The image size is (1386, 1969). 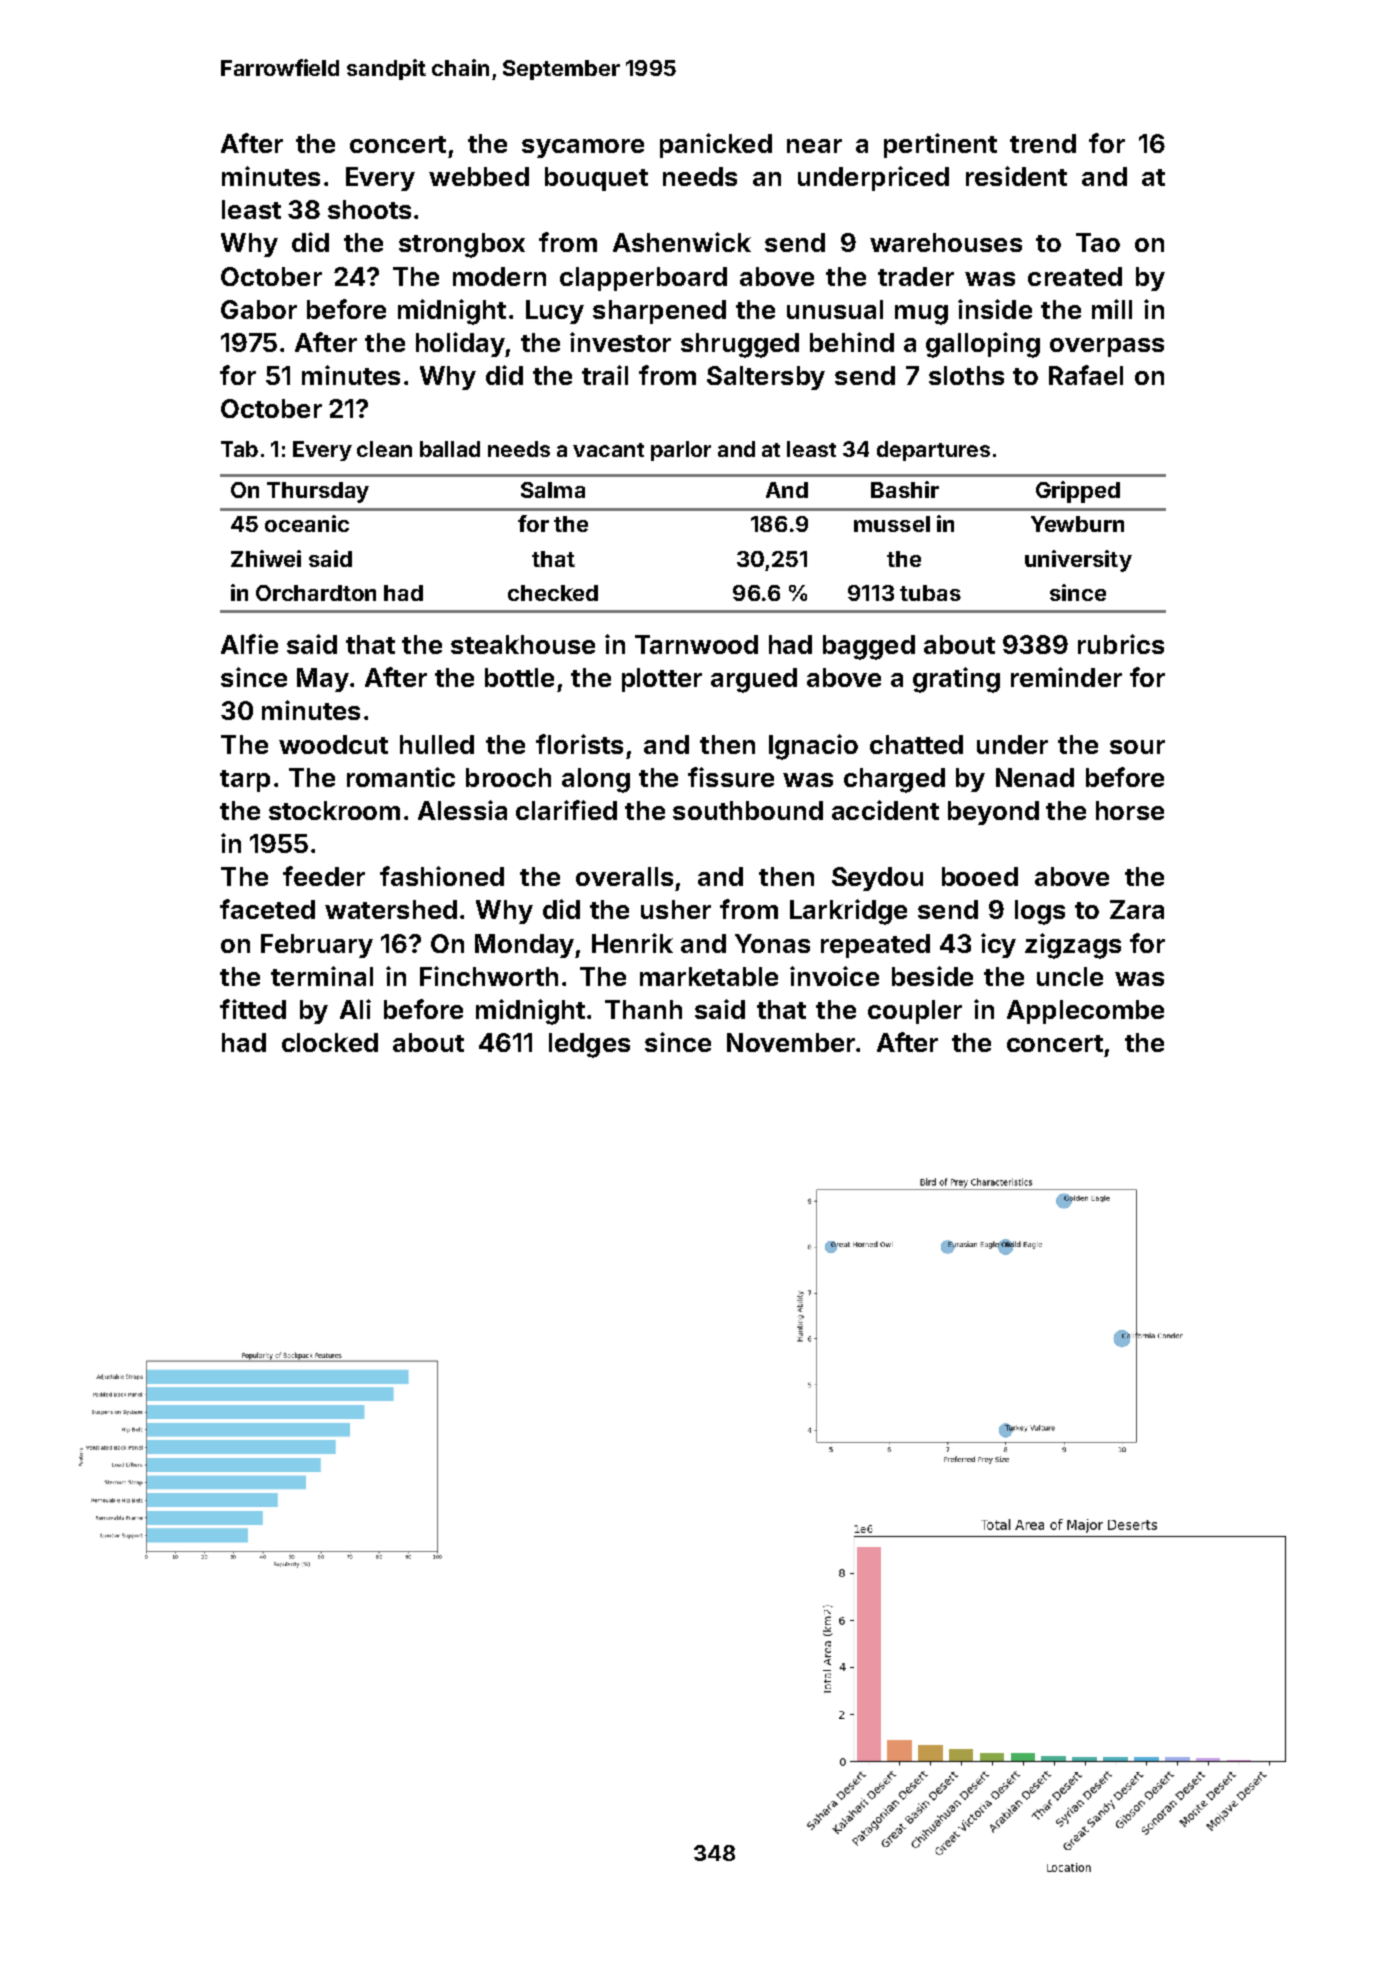 What do you see at coordinates (605, 375) in the image?
I see `trail` at bounding box center [605, 375].
